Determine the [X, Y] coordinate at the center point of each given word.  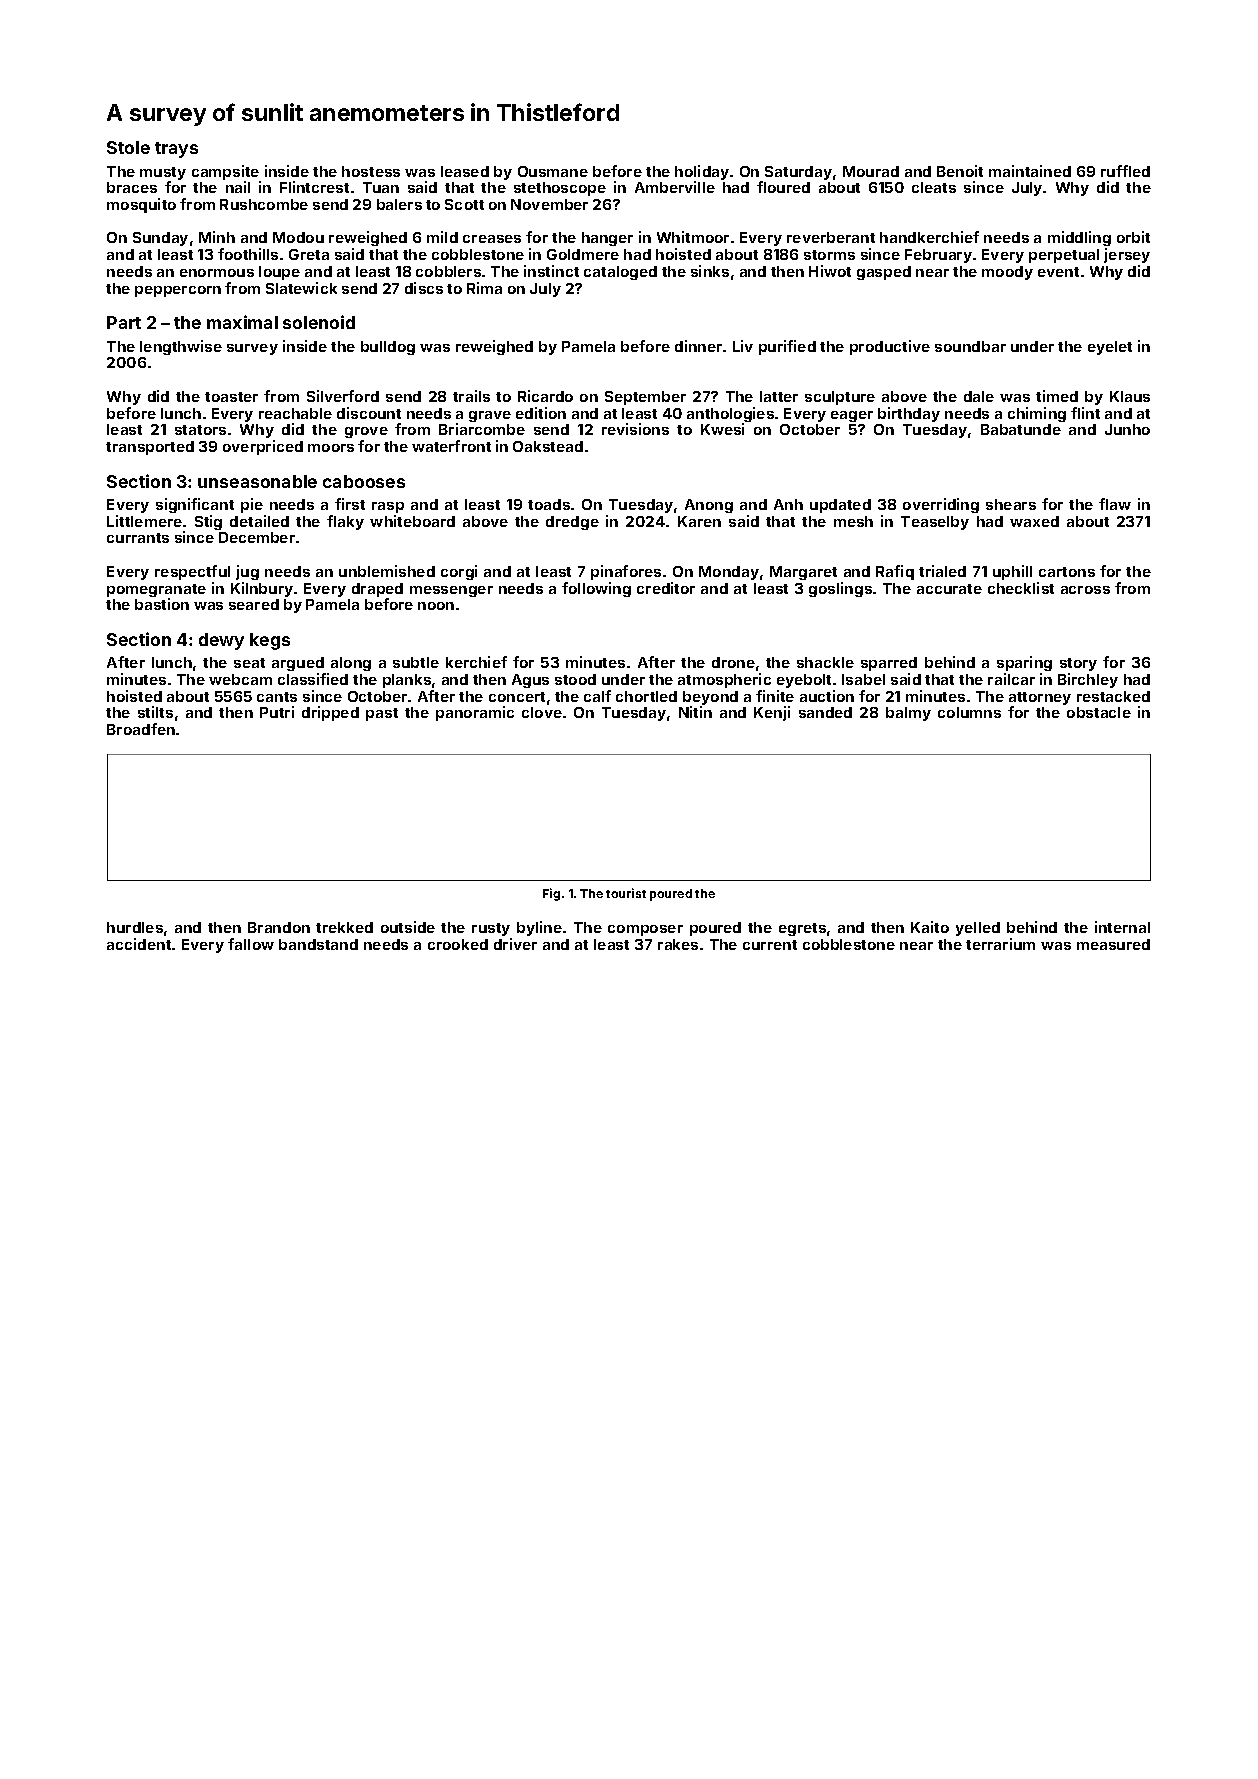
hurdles [135, 927]
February [938, 256]
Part [124, 322]
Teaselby [935, 523]
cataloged [620, 273]
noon [436, 606]
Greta [309, 254]
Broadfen [141, 729]
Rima [484, 288]
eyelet [1110, 348]
